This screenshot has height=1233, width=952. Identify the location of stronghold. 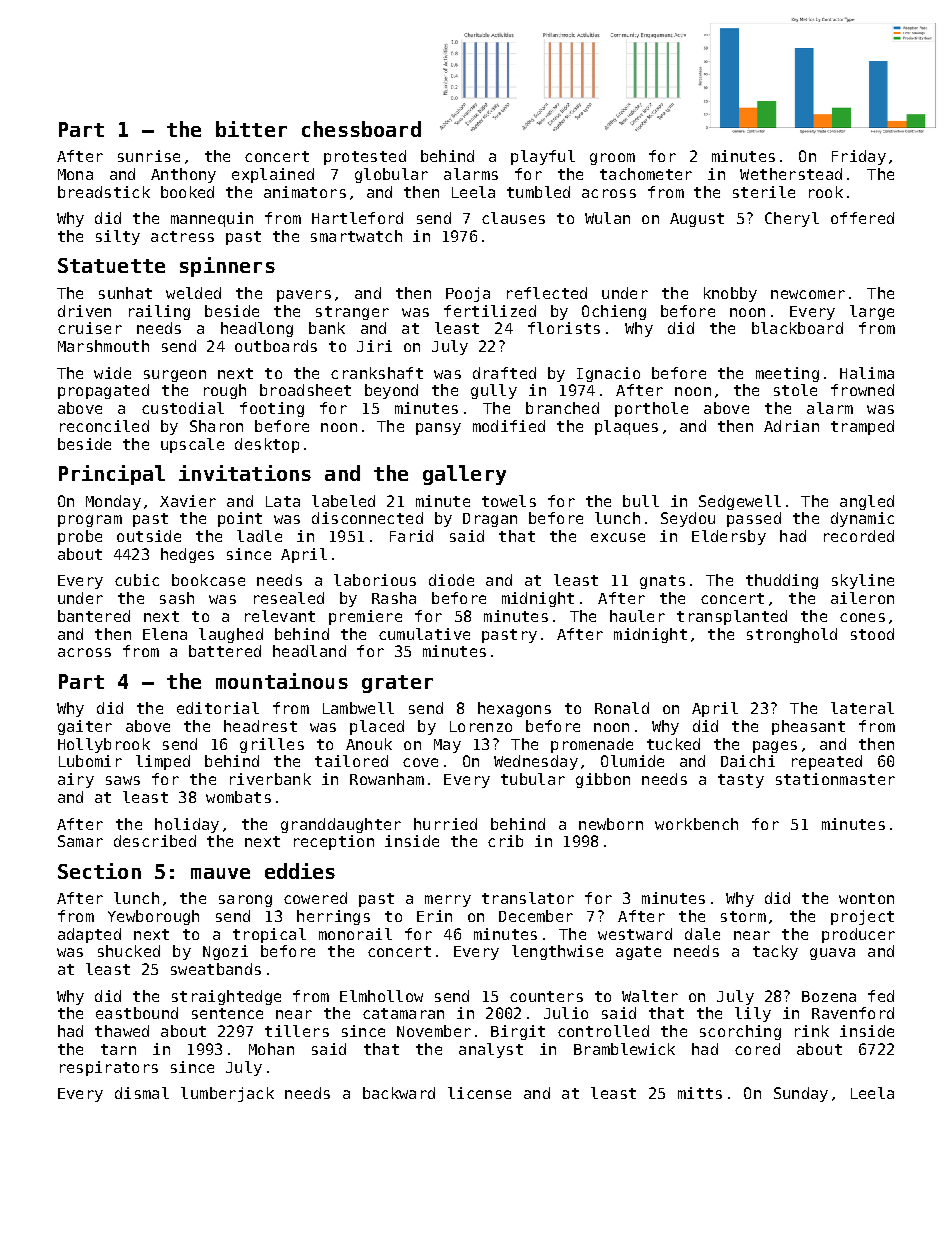
(792, 635).
